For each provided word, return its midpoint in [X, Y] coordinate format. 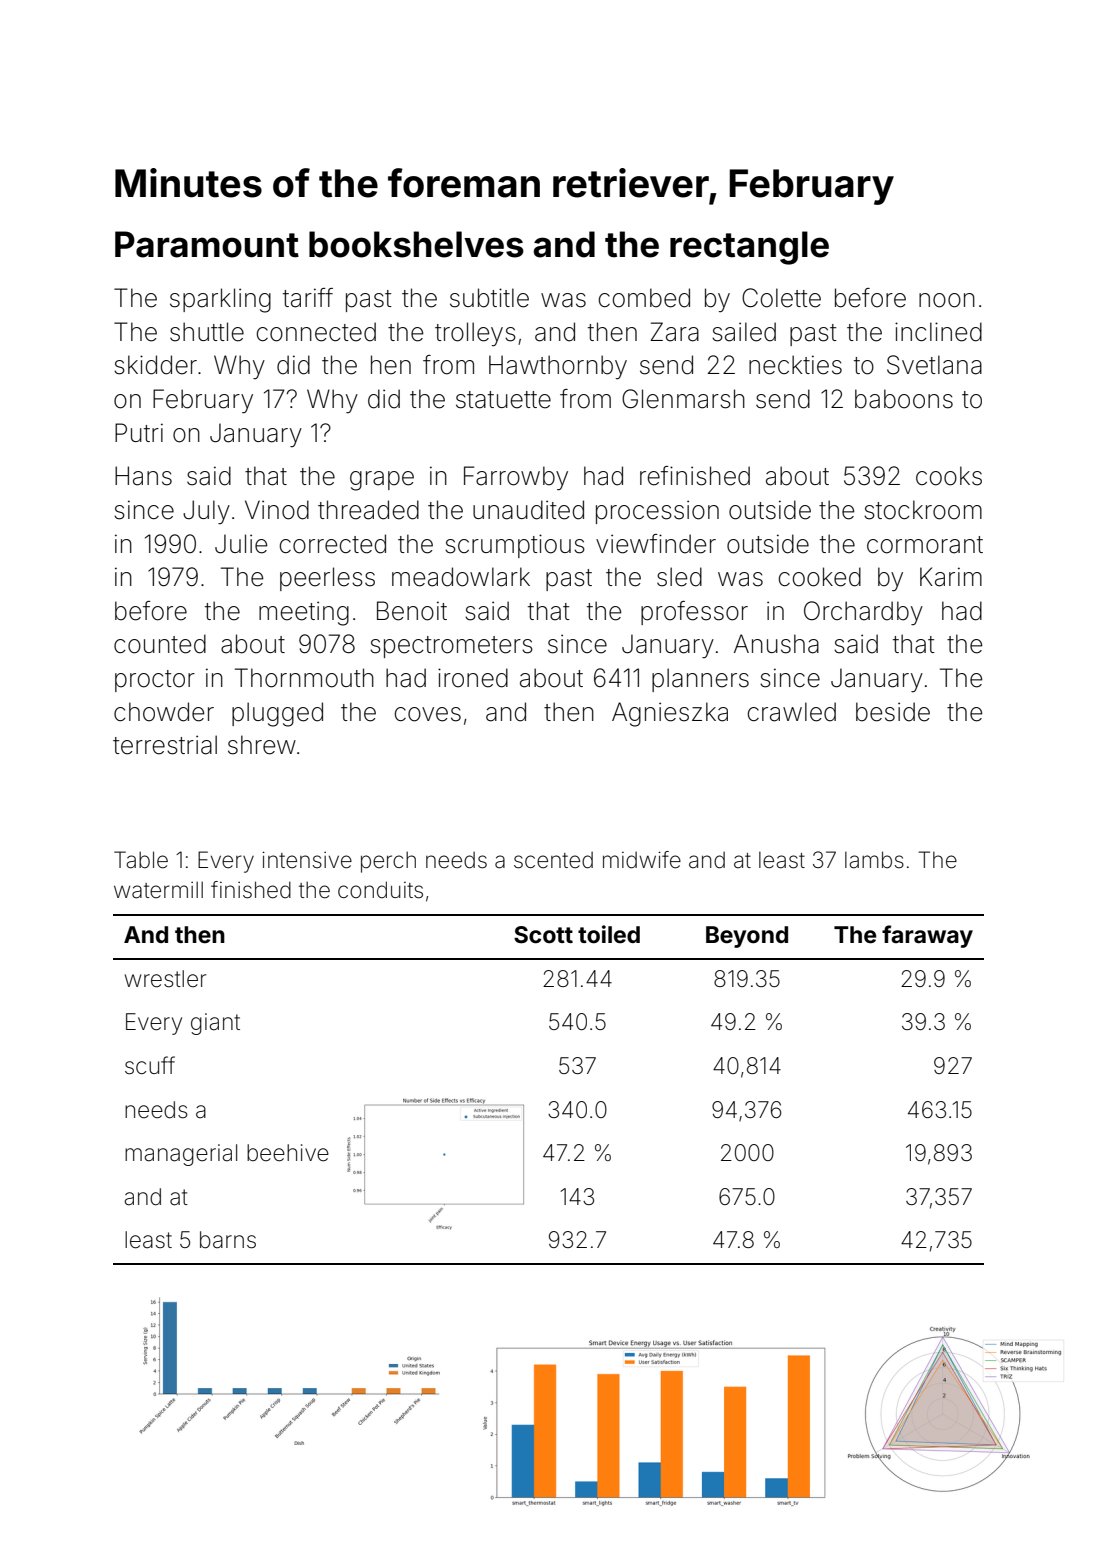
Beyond [747, 937]
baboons [904, 399]
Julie [241, 544]
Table [141, 860]
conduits [380, 890]
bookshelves [416, 244]
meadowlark [461, 577]
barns [228, 1240]
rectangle [749, 248]
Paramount [207, 244]
